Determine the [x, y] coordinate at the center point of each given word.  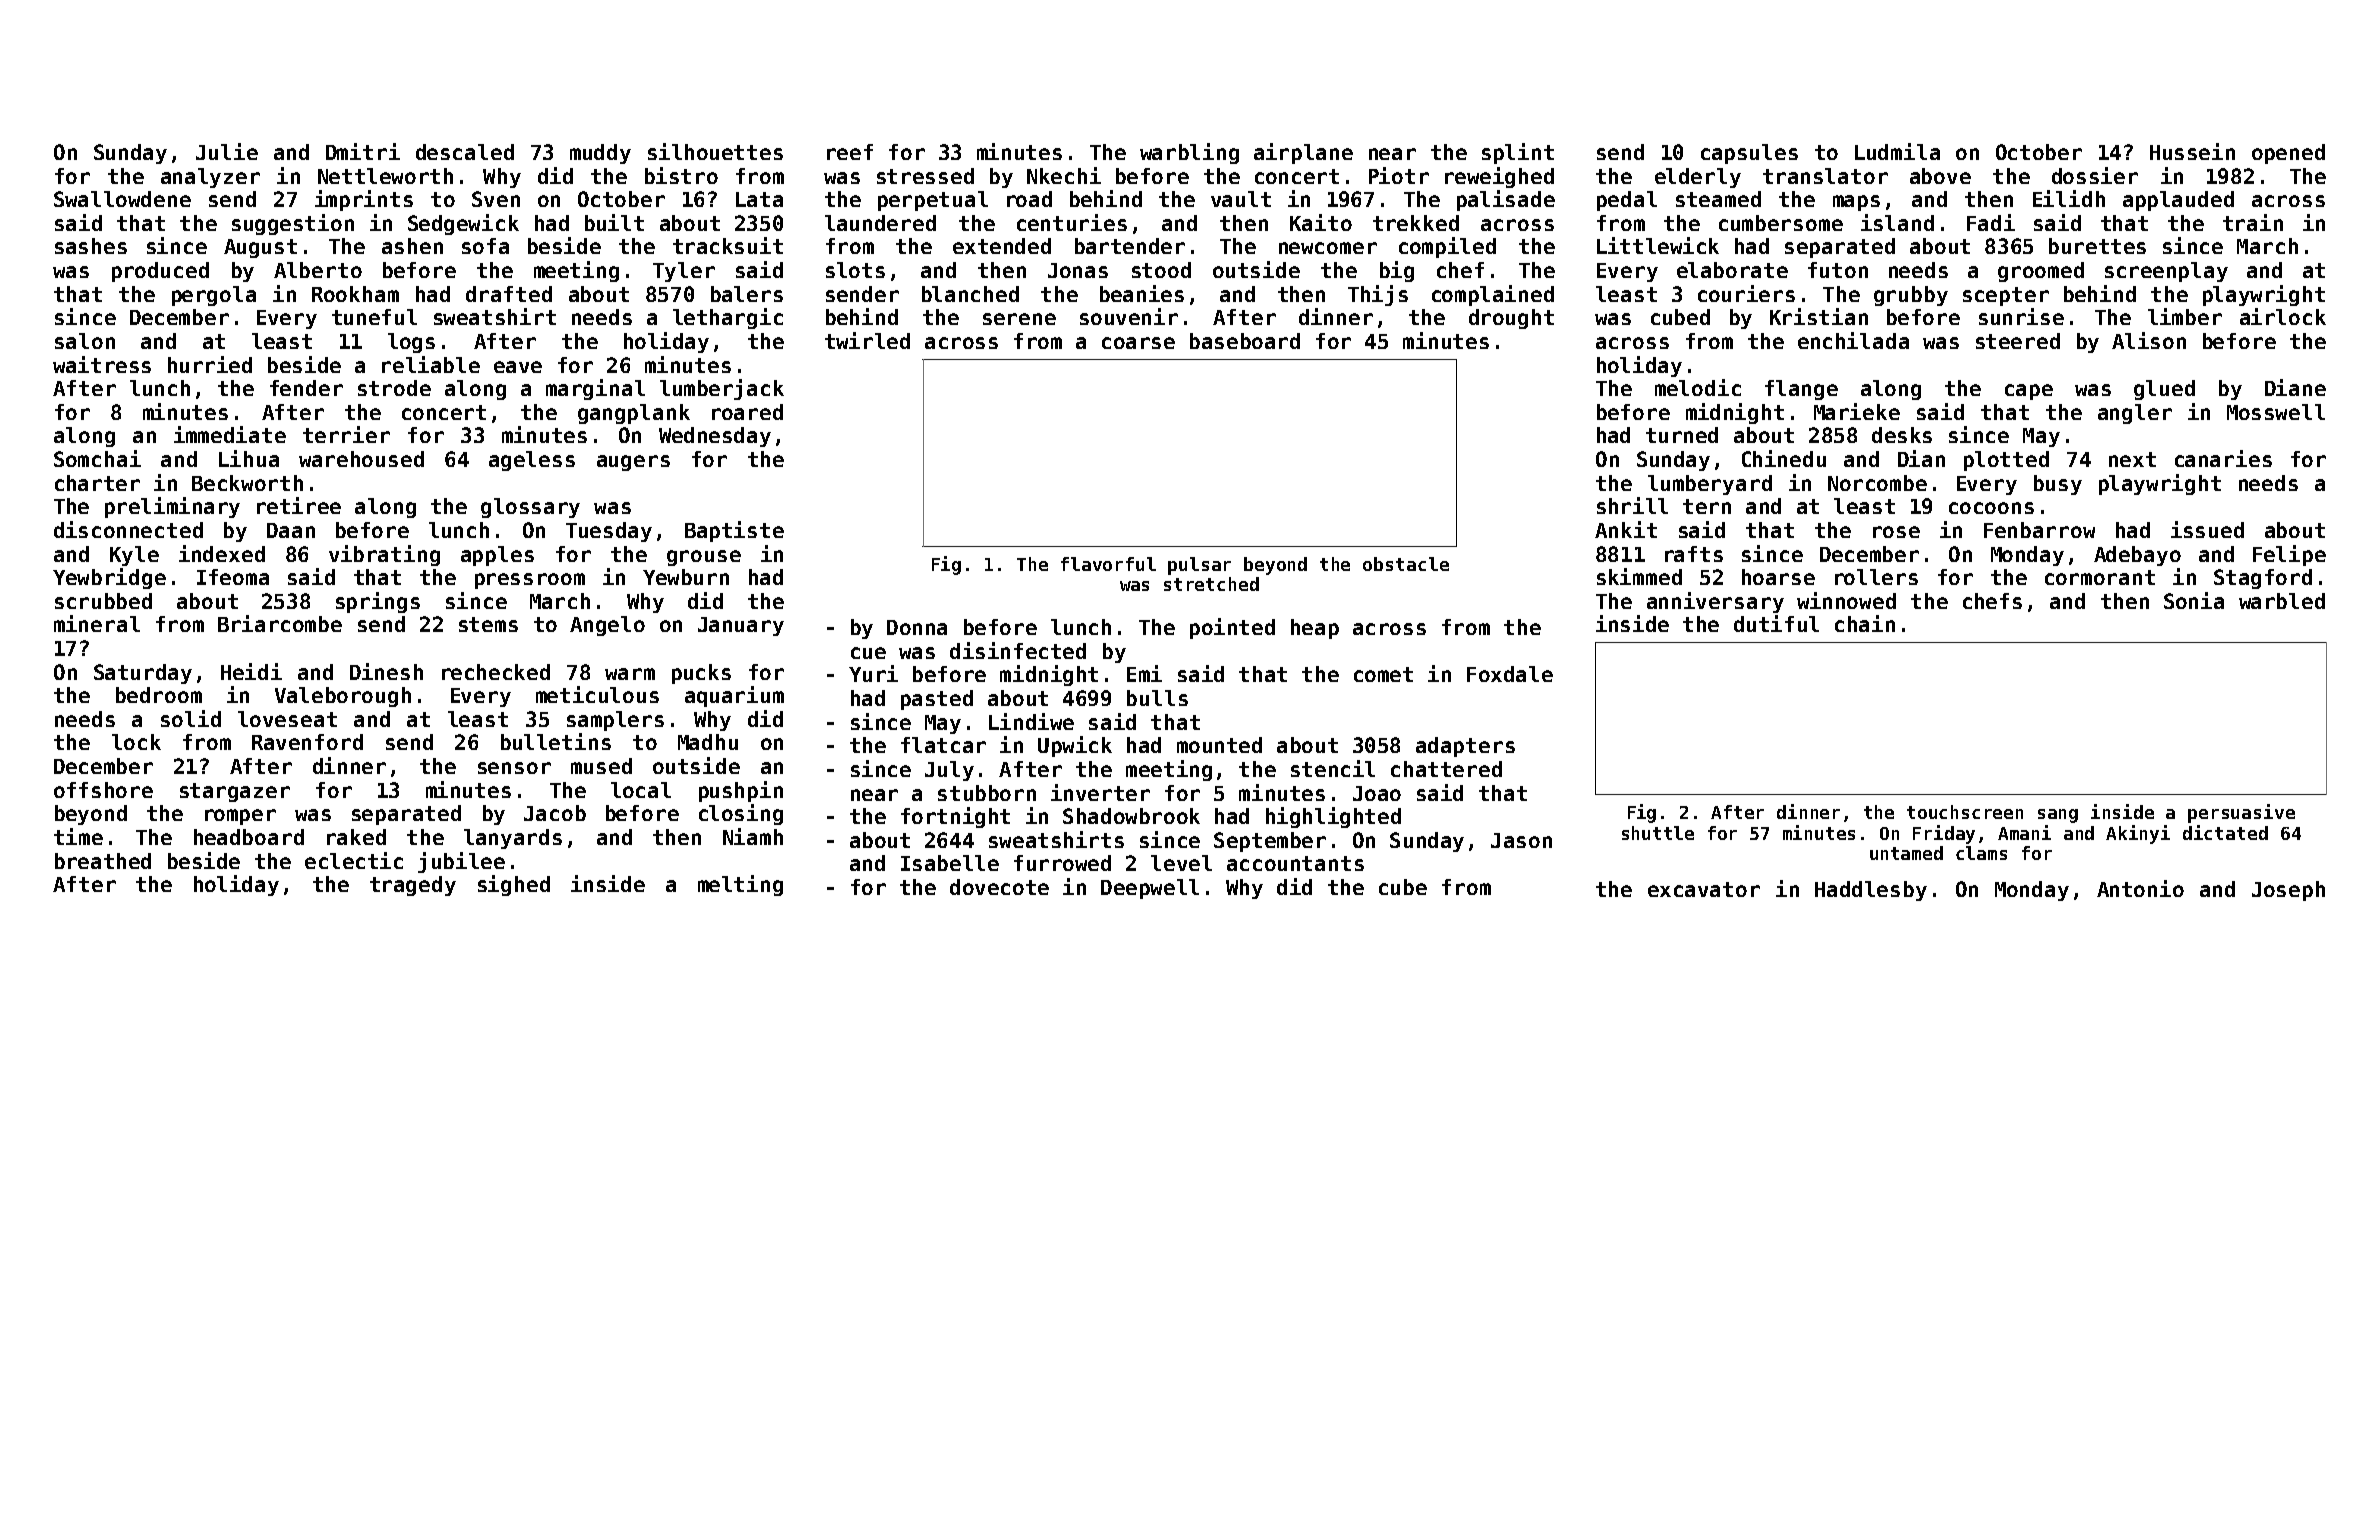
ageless [532, 461]
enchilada [1853, 340]
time [78, 836]
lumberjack [722, 389]
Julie [227, 151]
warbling [1189, 153]
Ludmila [1897, 151]
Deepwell [1150, 889]
